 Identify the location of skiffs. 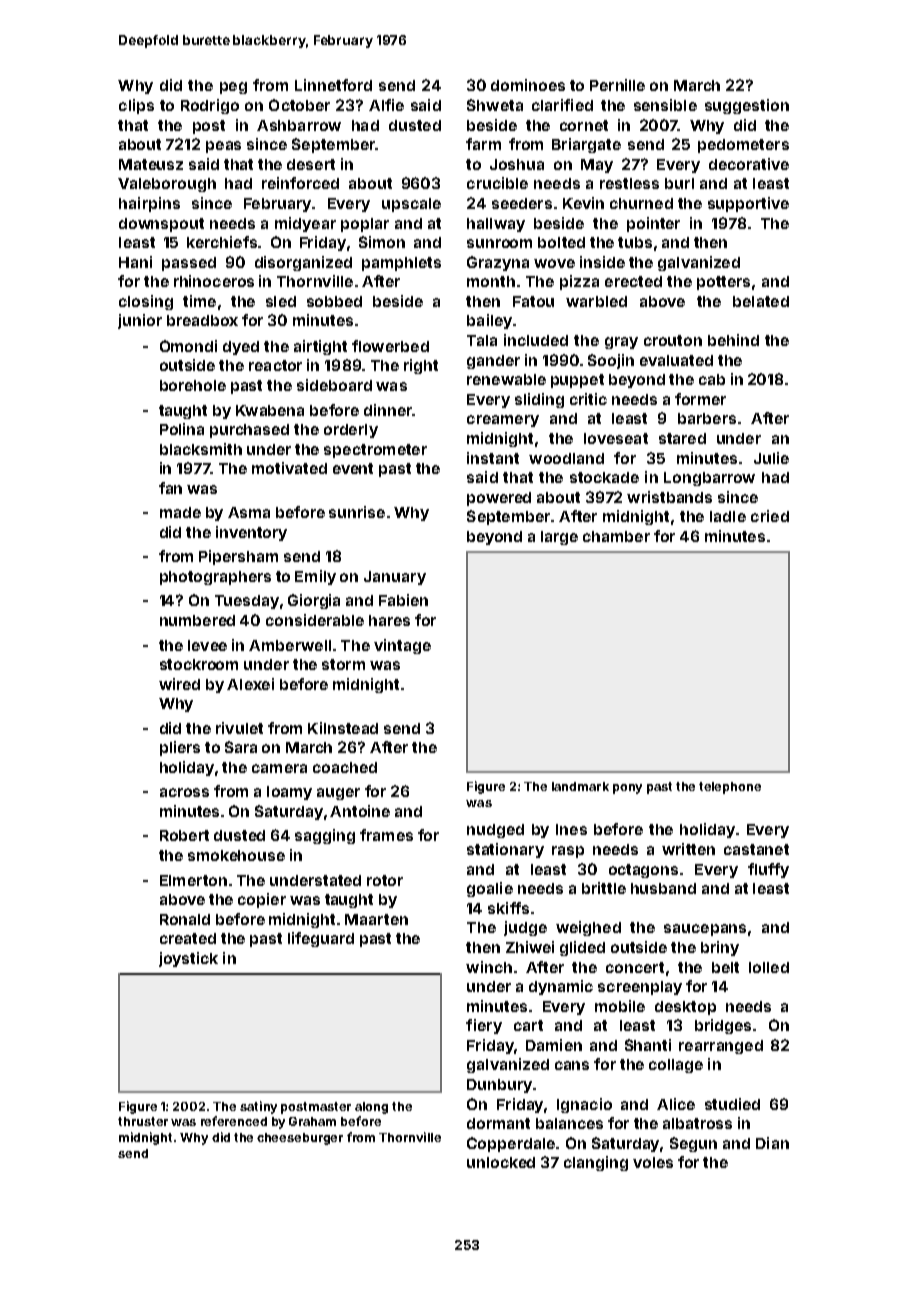
(508, 908).
